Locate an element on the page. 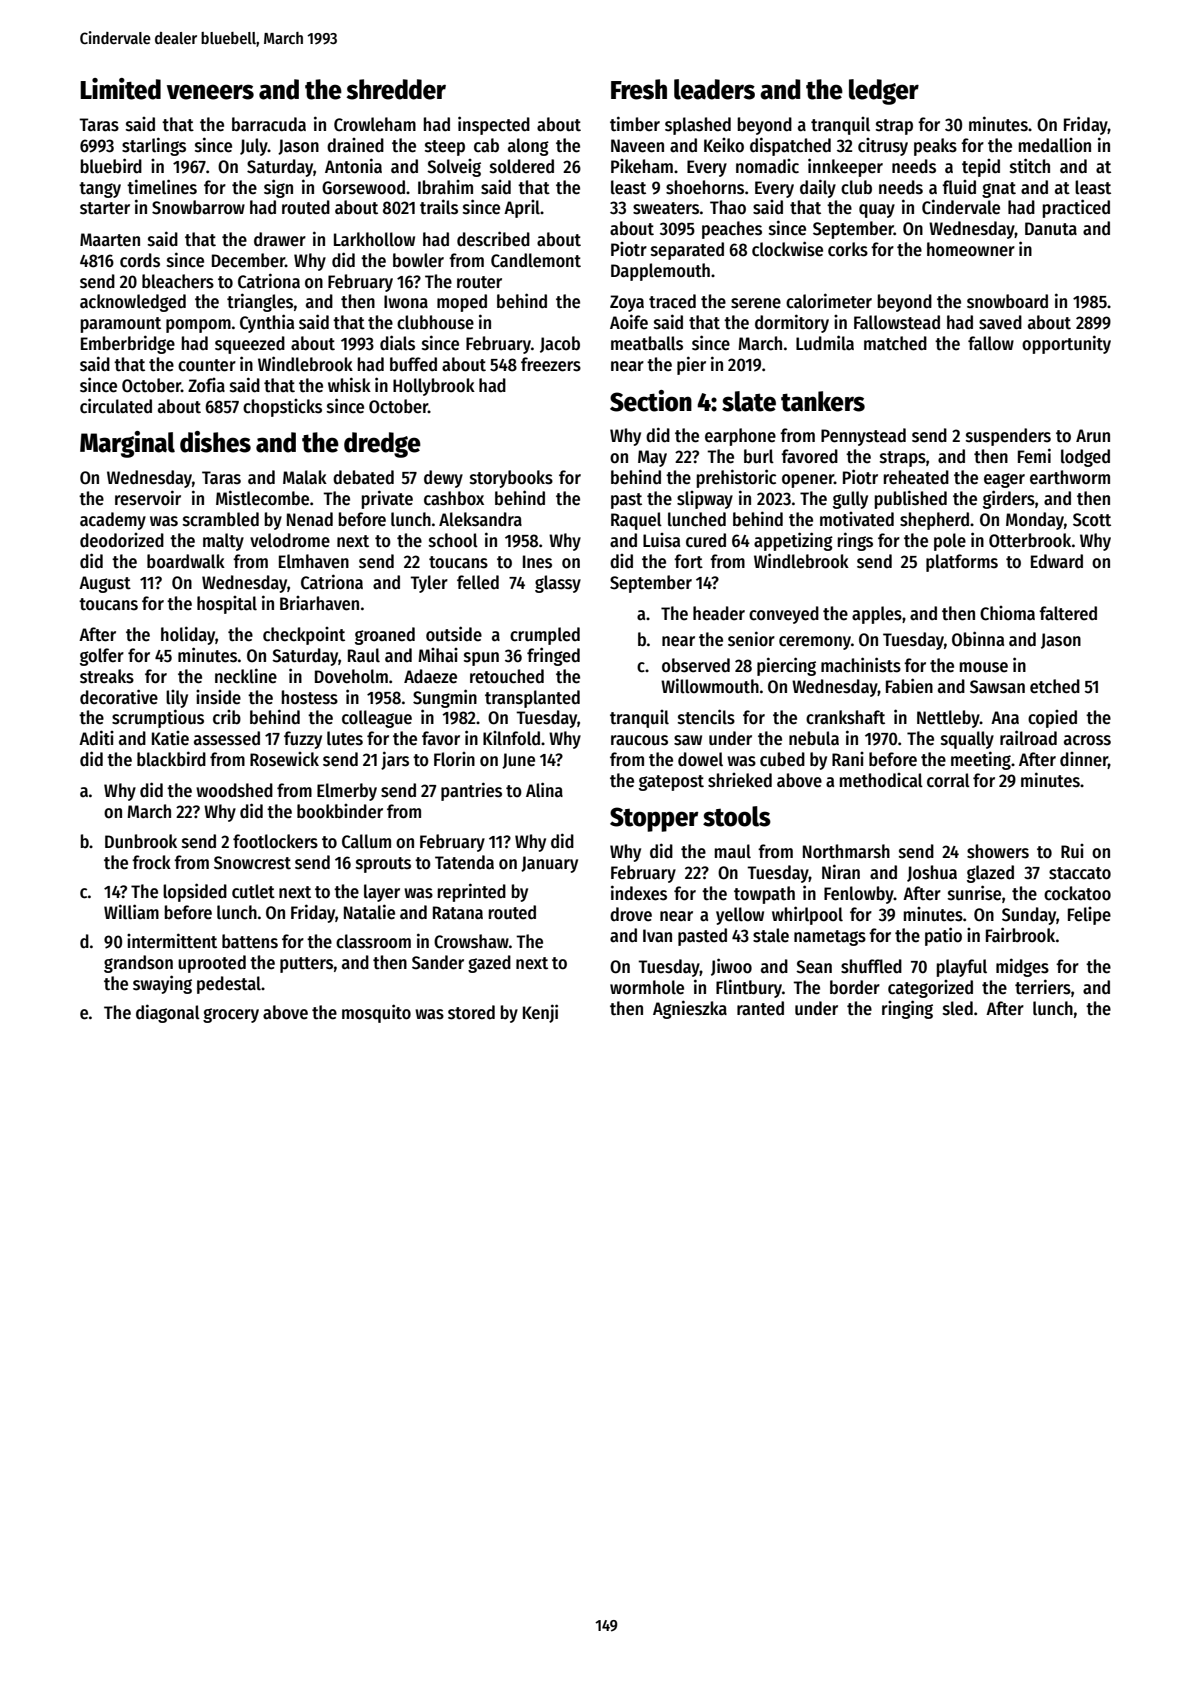 The height and width of the document is (1684, 1191). Kilnfold is located at coordinates (511, 738).
